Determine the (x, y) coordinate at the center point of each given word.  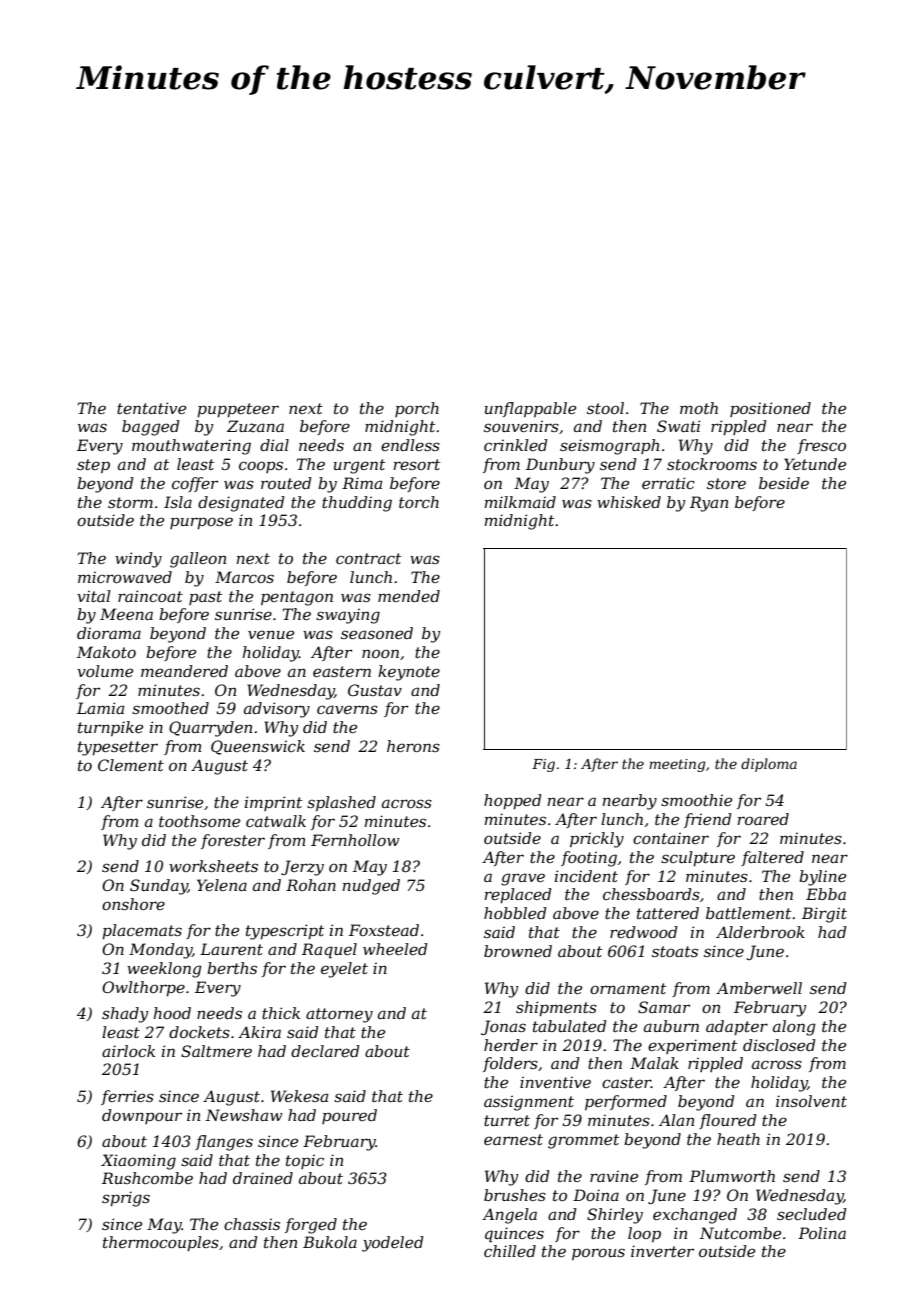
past (205, 598)
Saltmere (216, 1051)
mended (409, 596)
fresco (821, 446)
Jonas (503, 1027)
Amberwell (759, 988)
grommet (583, 1141)
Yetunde (815, 464)
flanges (224, 1143)
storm (130, 502)
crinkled (516, 445)
